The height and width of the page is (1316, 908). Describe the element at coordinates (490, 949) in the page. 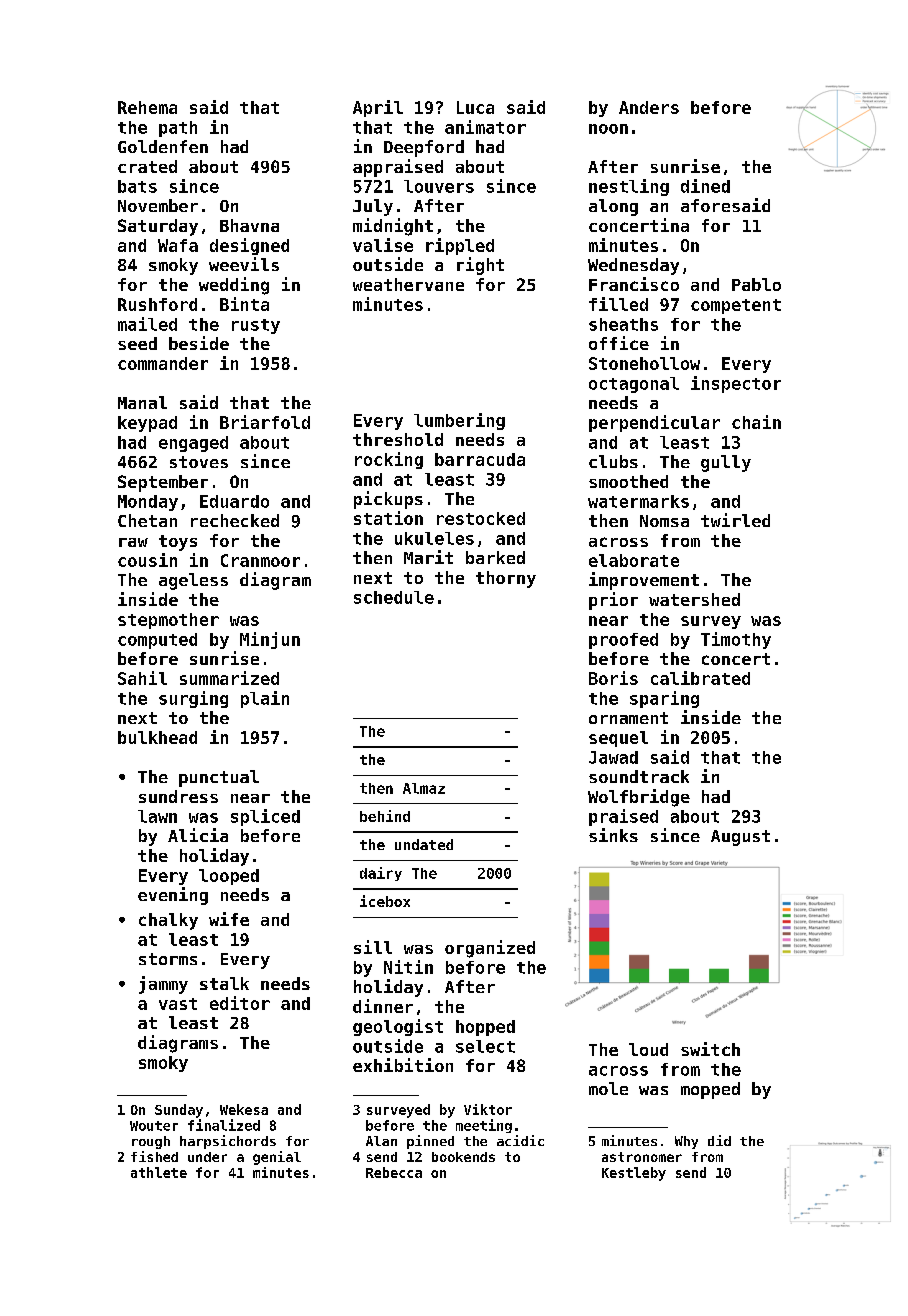

I see `organized` at that location.
